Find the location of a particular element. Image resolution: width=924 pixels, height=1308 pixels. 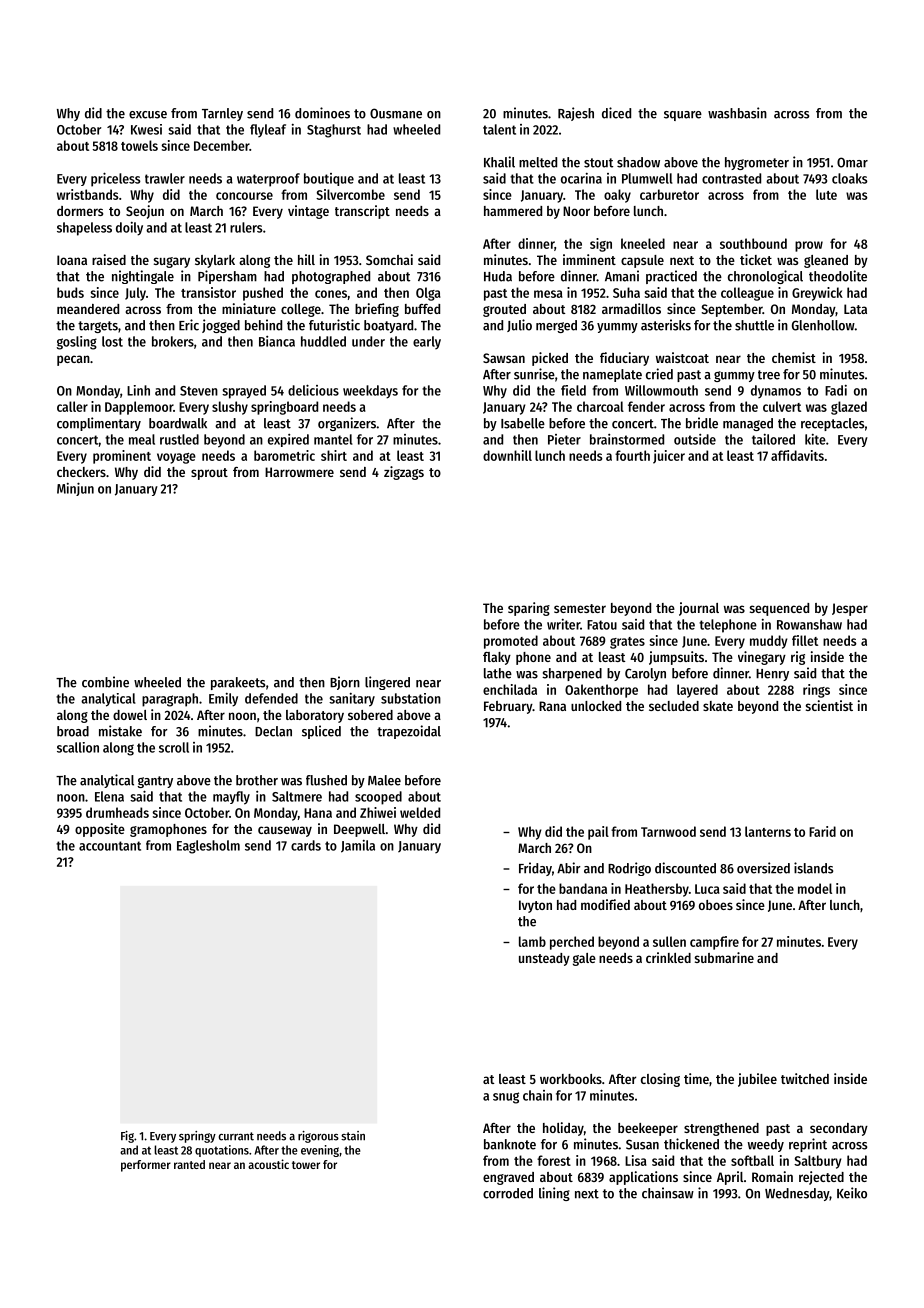

Jamila is located at coordinates (358, 846).
